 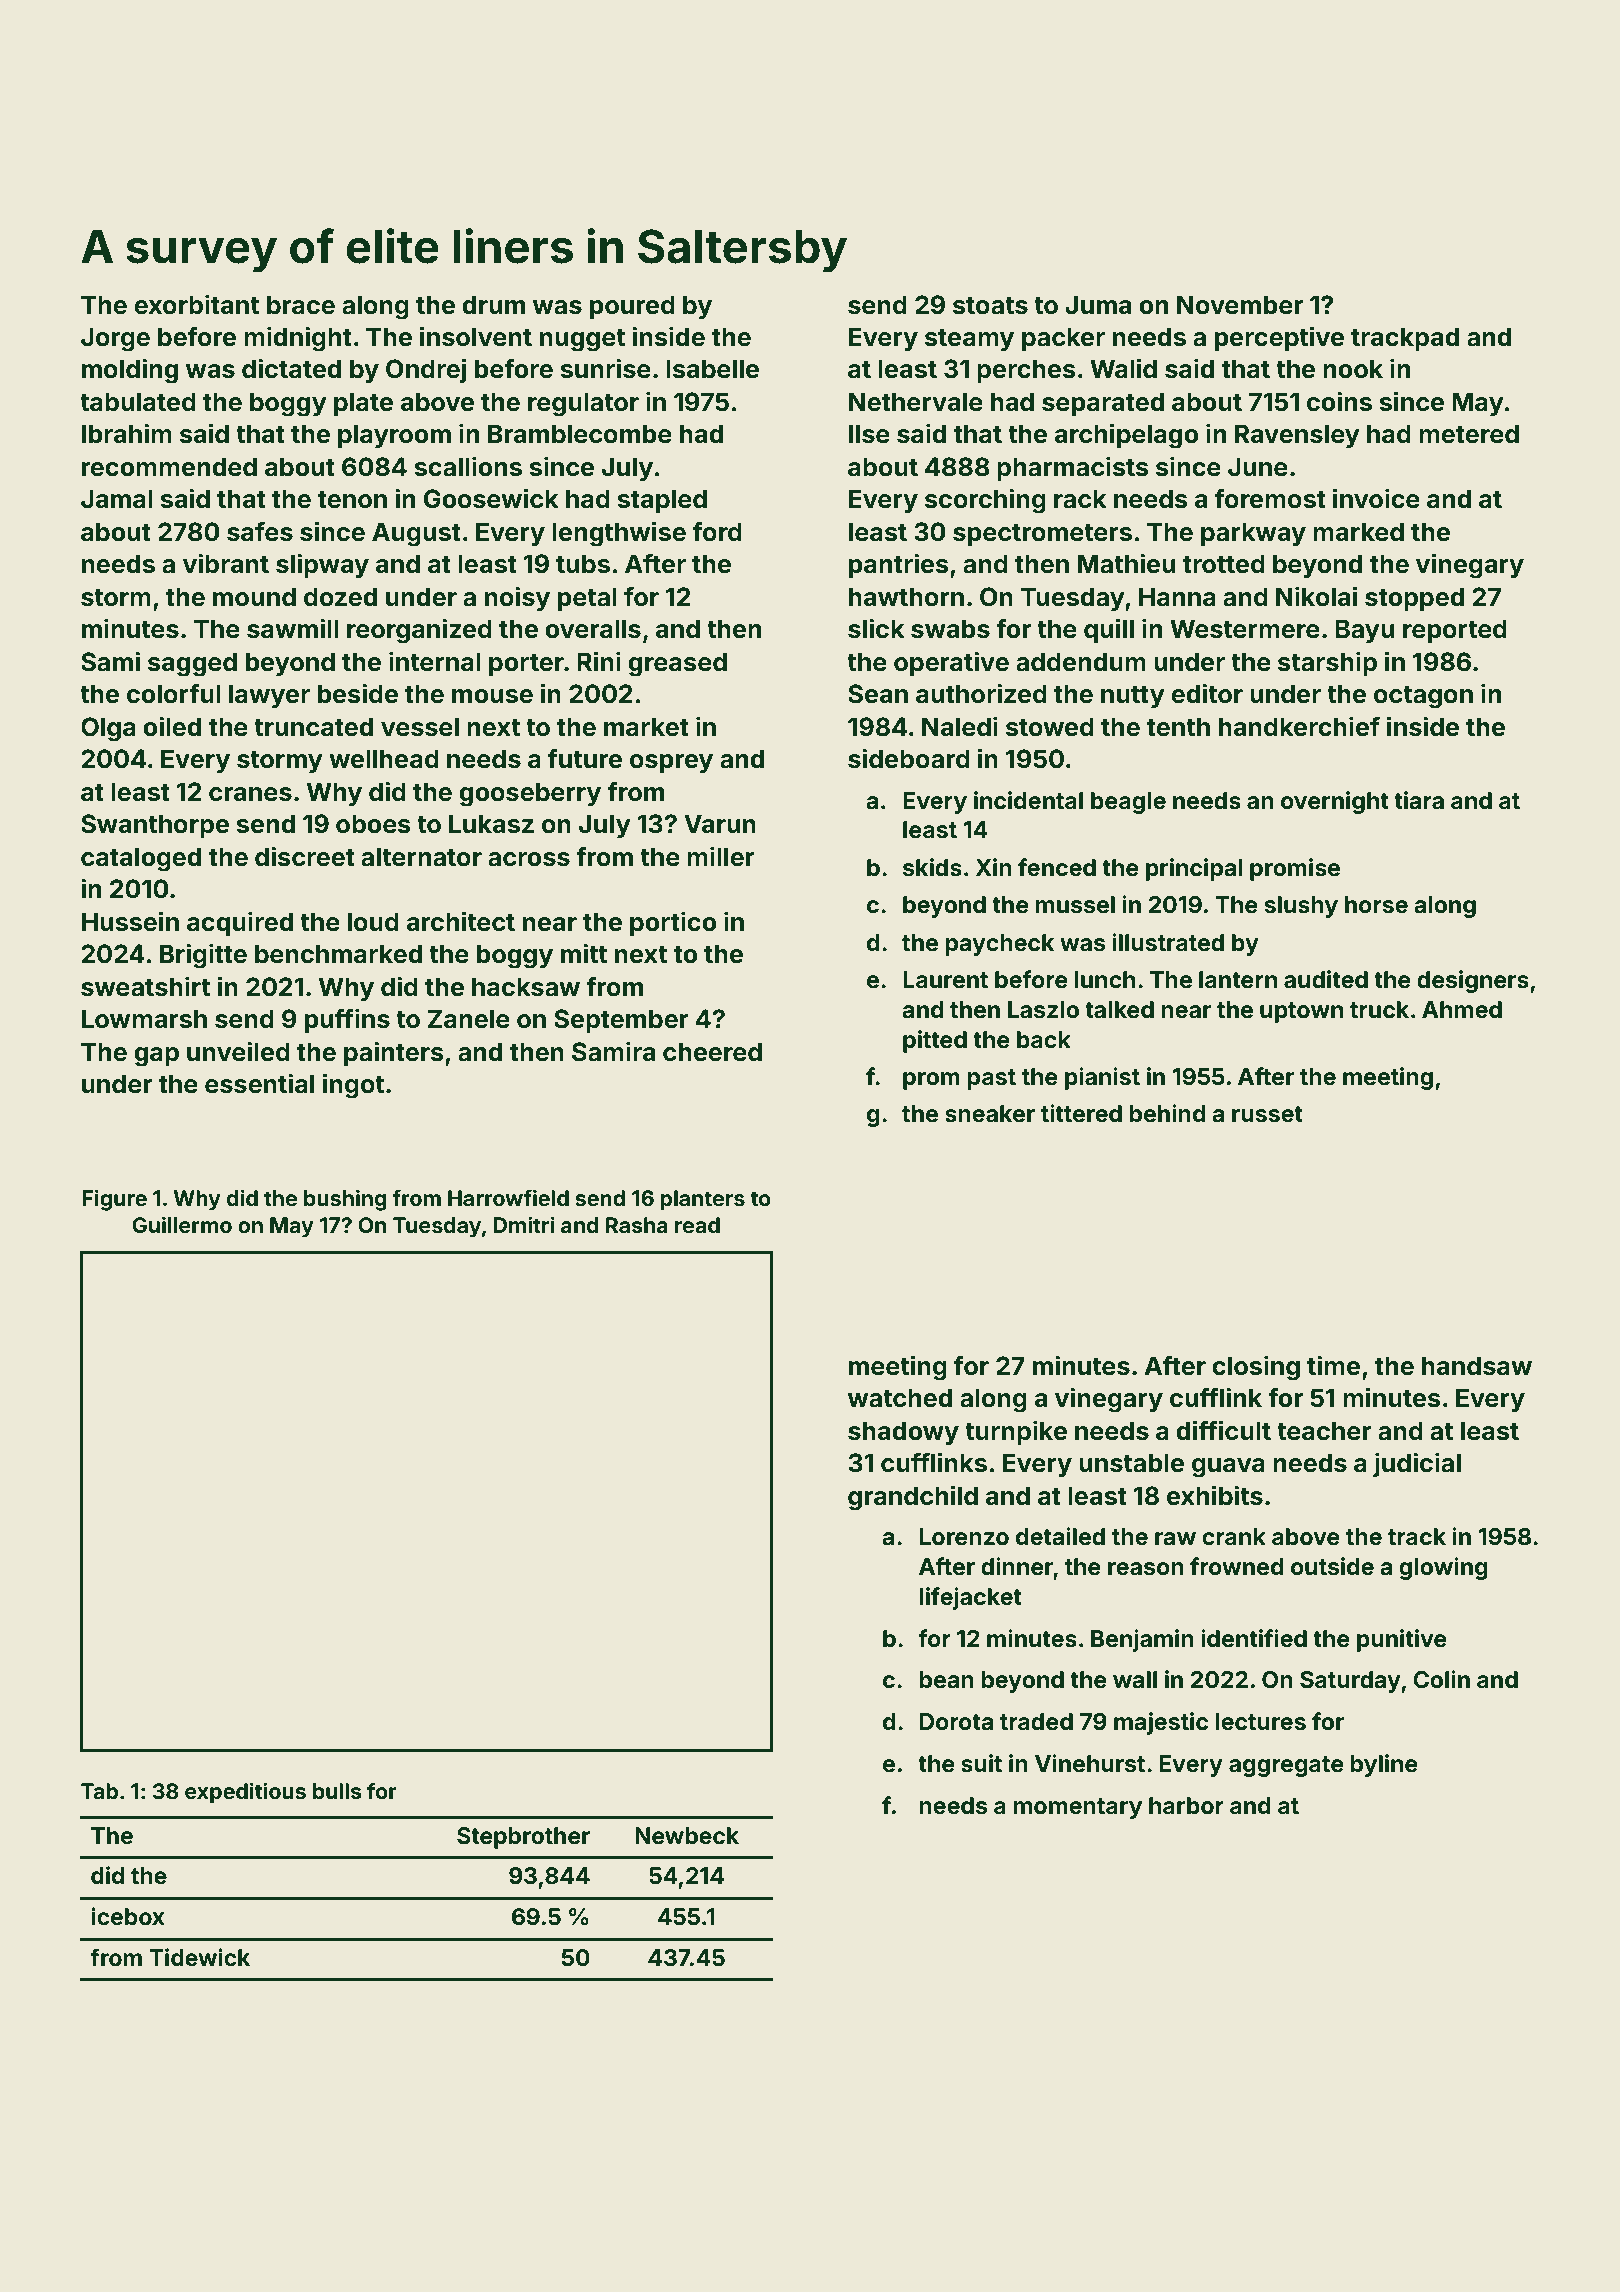 What do you see at coordinates (1186, 1806) in the image?
I see `harbor` at bounding box center [1186, 1806].
